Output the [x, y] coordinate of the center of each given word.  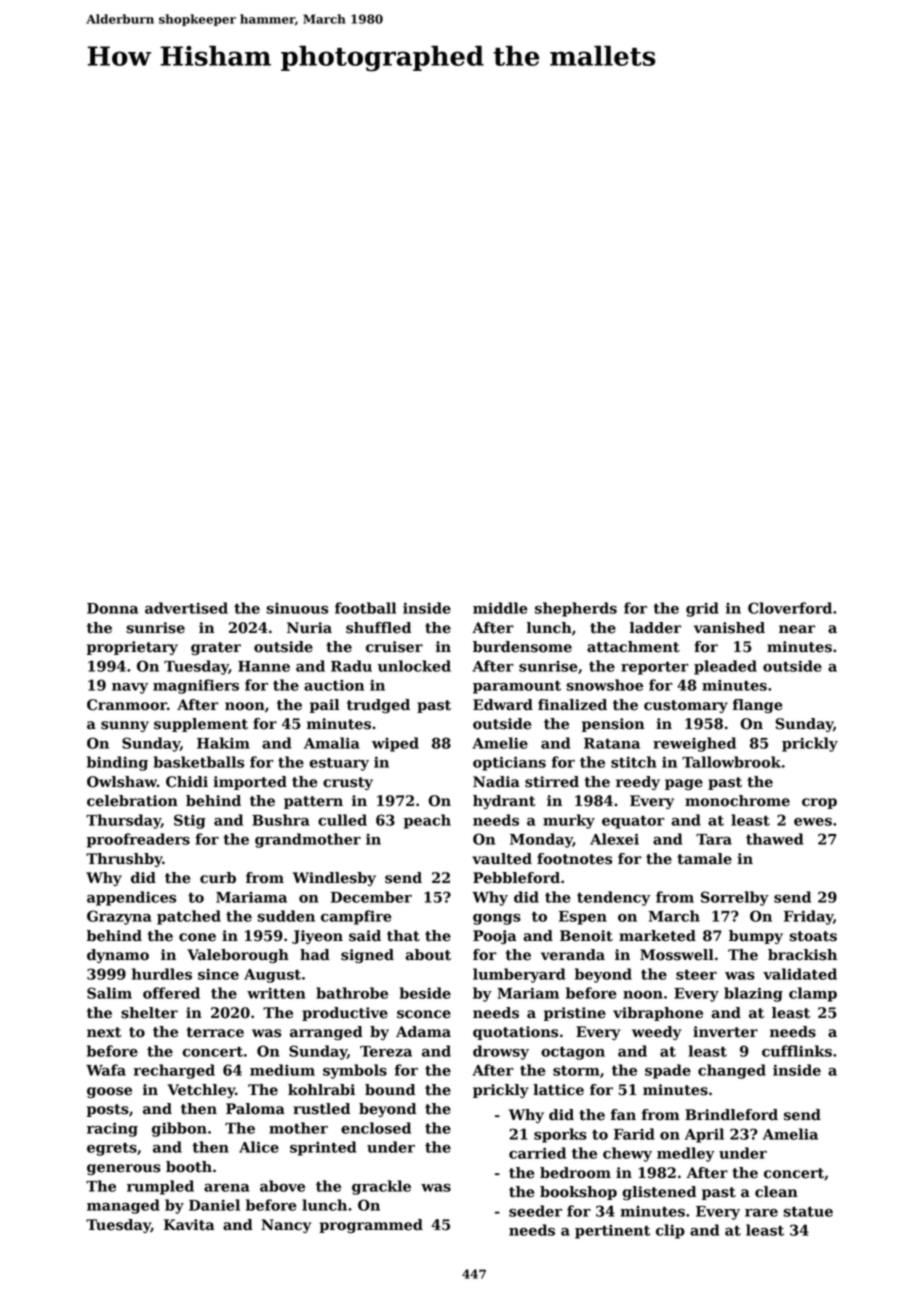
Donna [112, 608]
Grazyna [119, 917]
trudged [378, 706]
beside [425, 993]
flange [758, 706]
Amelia [790, 1134]
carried [537, 1153]
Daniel [214, 1205]
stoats [813, 936]
